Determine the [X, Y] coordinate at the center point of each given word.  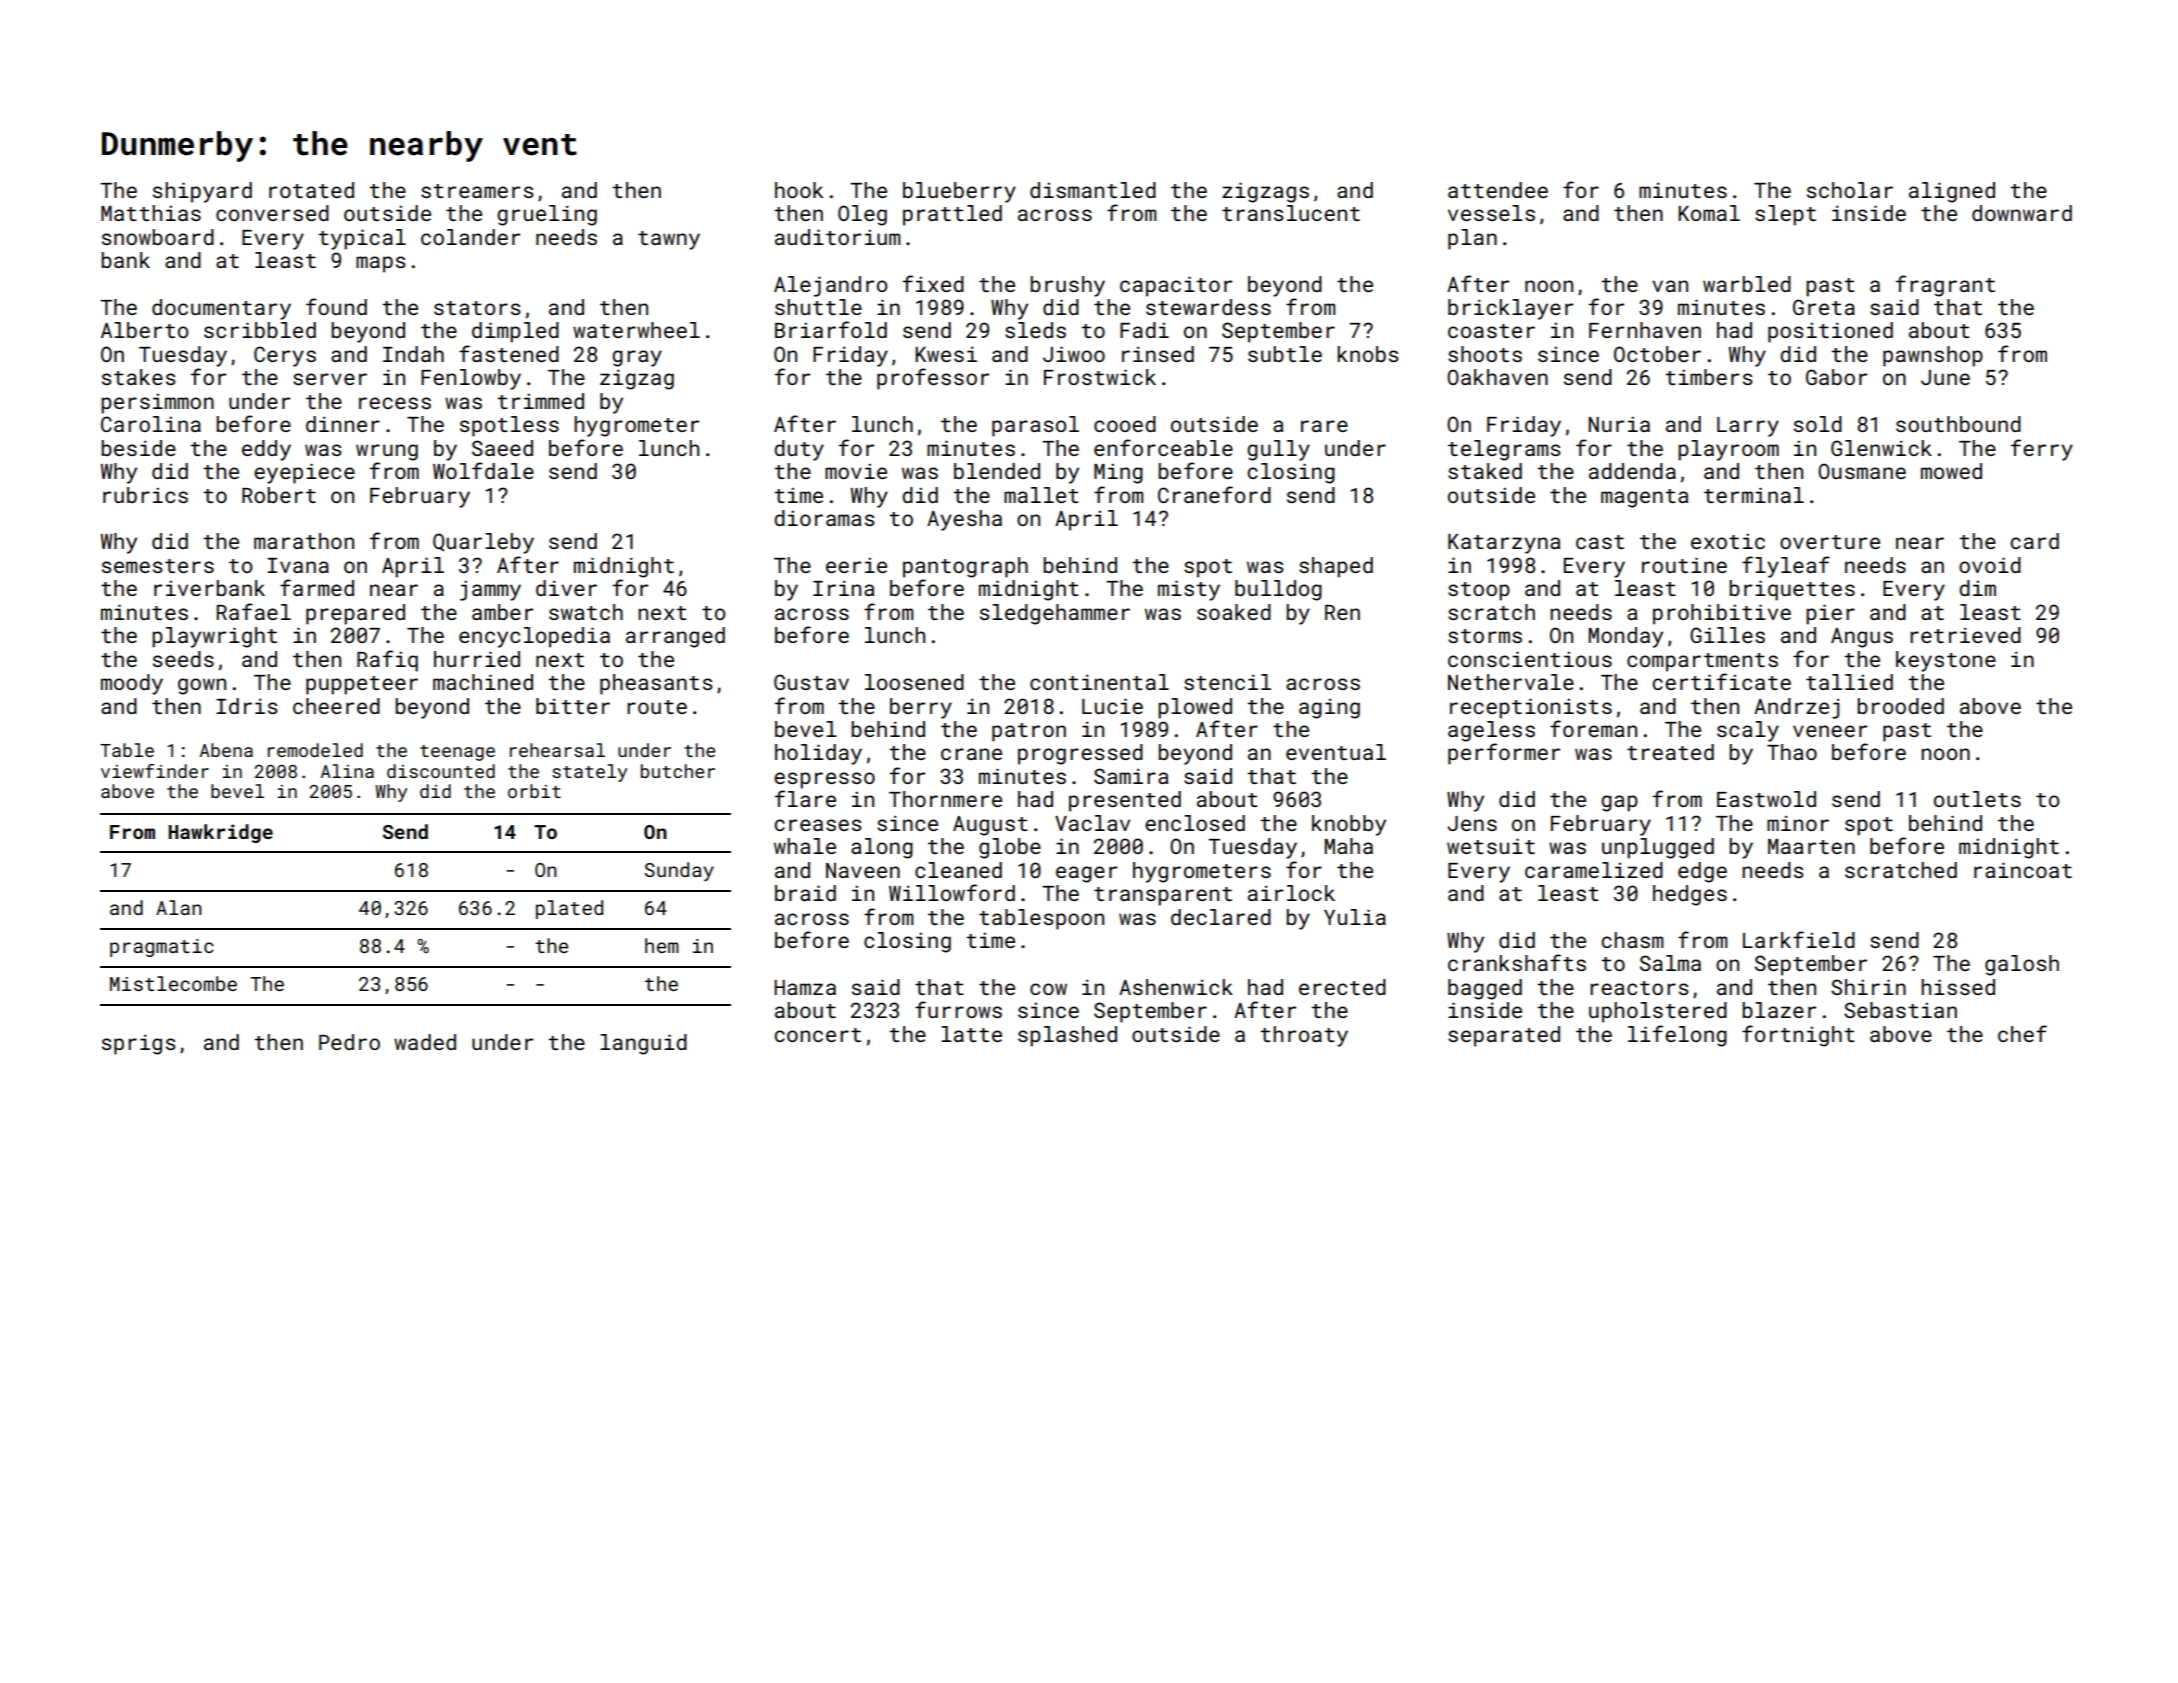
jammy [490, 590]
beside [138, 448]
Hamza [805, 987]
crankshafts [1517, 962]
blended [997, 471]
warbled [1747, 284]
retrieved [1965, 635]
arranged [675, 637]
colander [470, 237]
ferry [2042, 450]
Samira [1131, 776]
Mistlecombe [173, 983]
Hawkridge [221, 833]
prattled [952, 215]
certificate [1721, 681]
